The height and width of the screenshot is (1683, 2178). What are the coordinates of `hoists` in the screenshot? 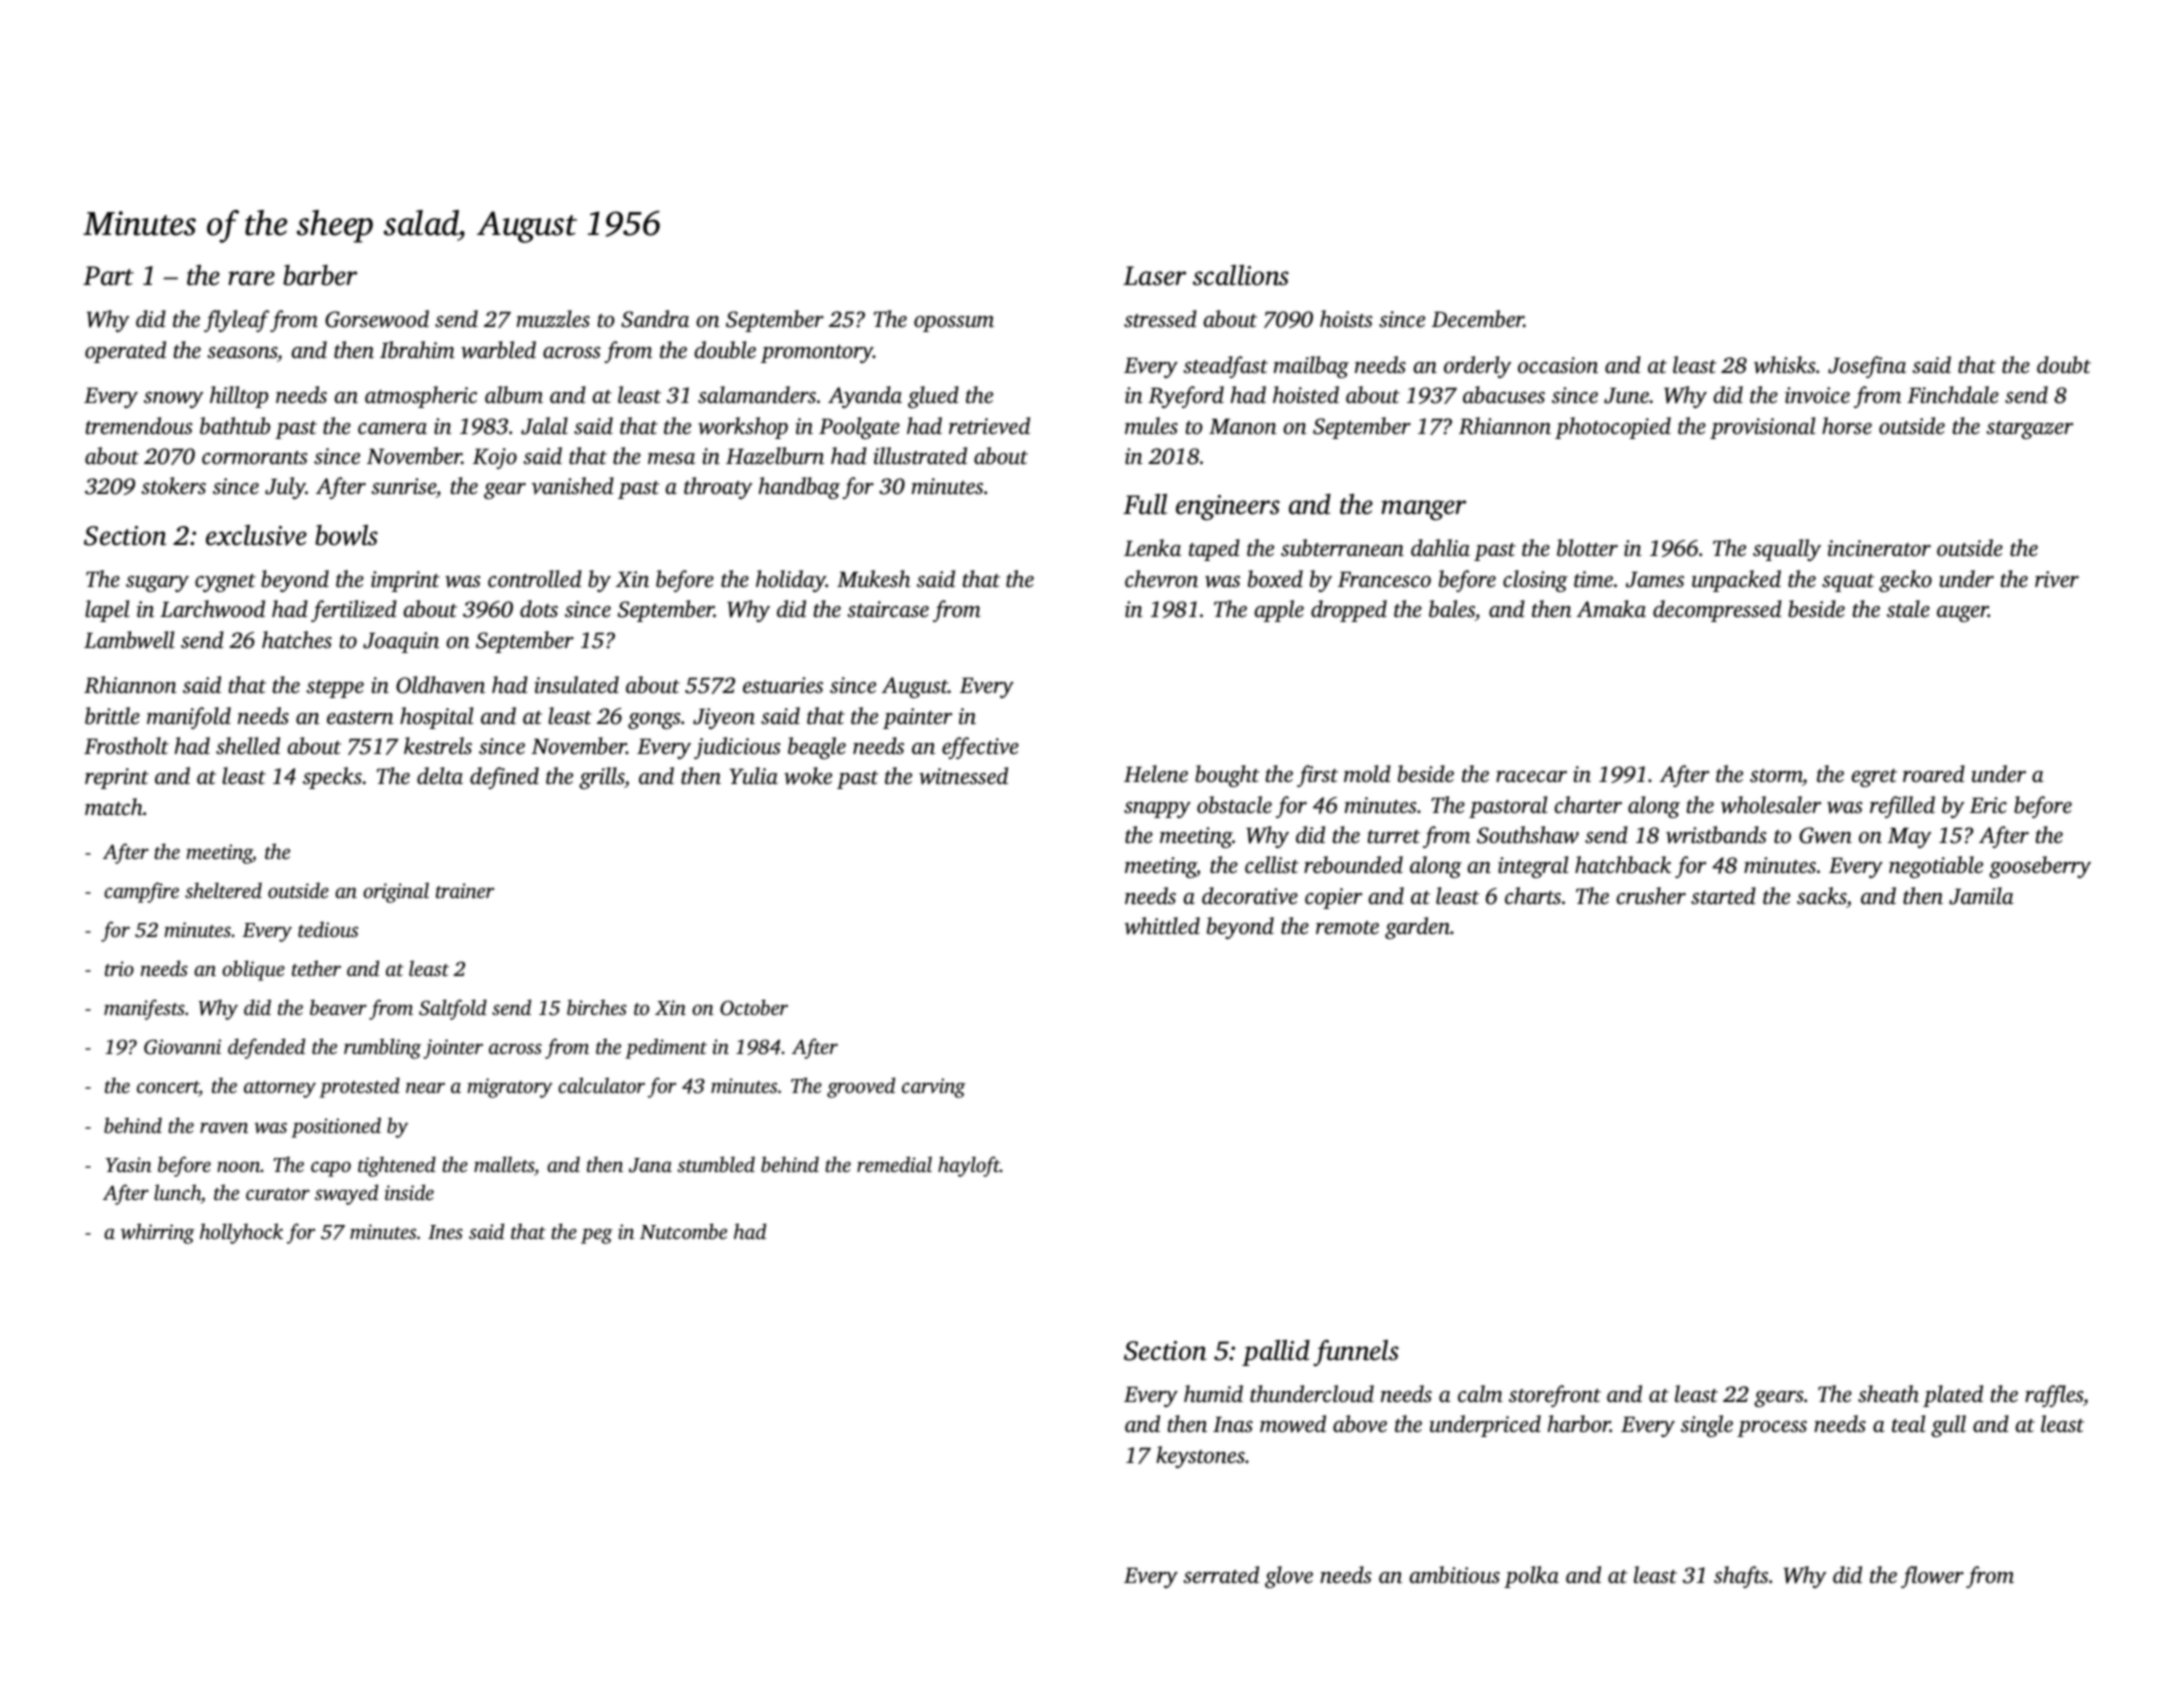 It's located at (1346, 319).
